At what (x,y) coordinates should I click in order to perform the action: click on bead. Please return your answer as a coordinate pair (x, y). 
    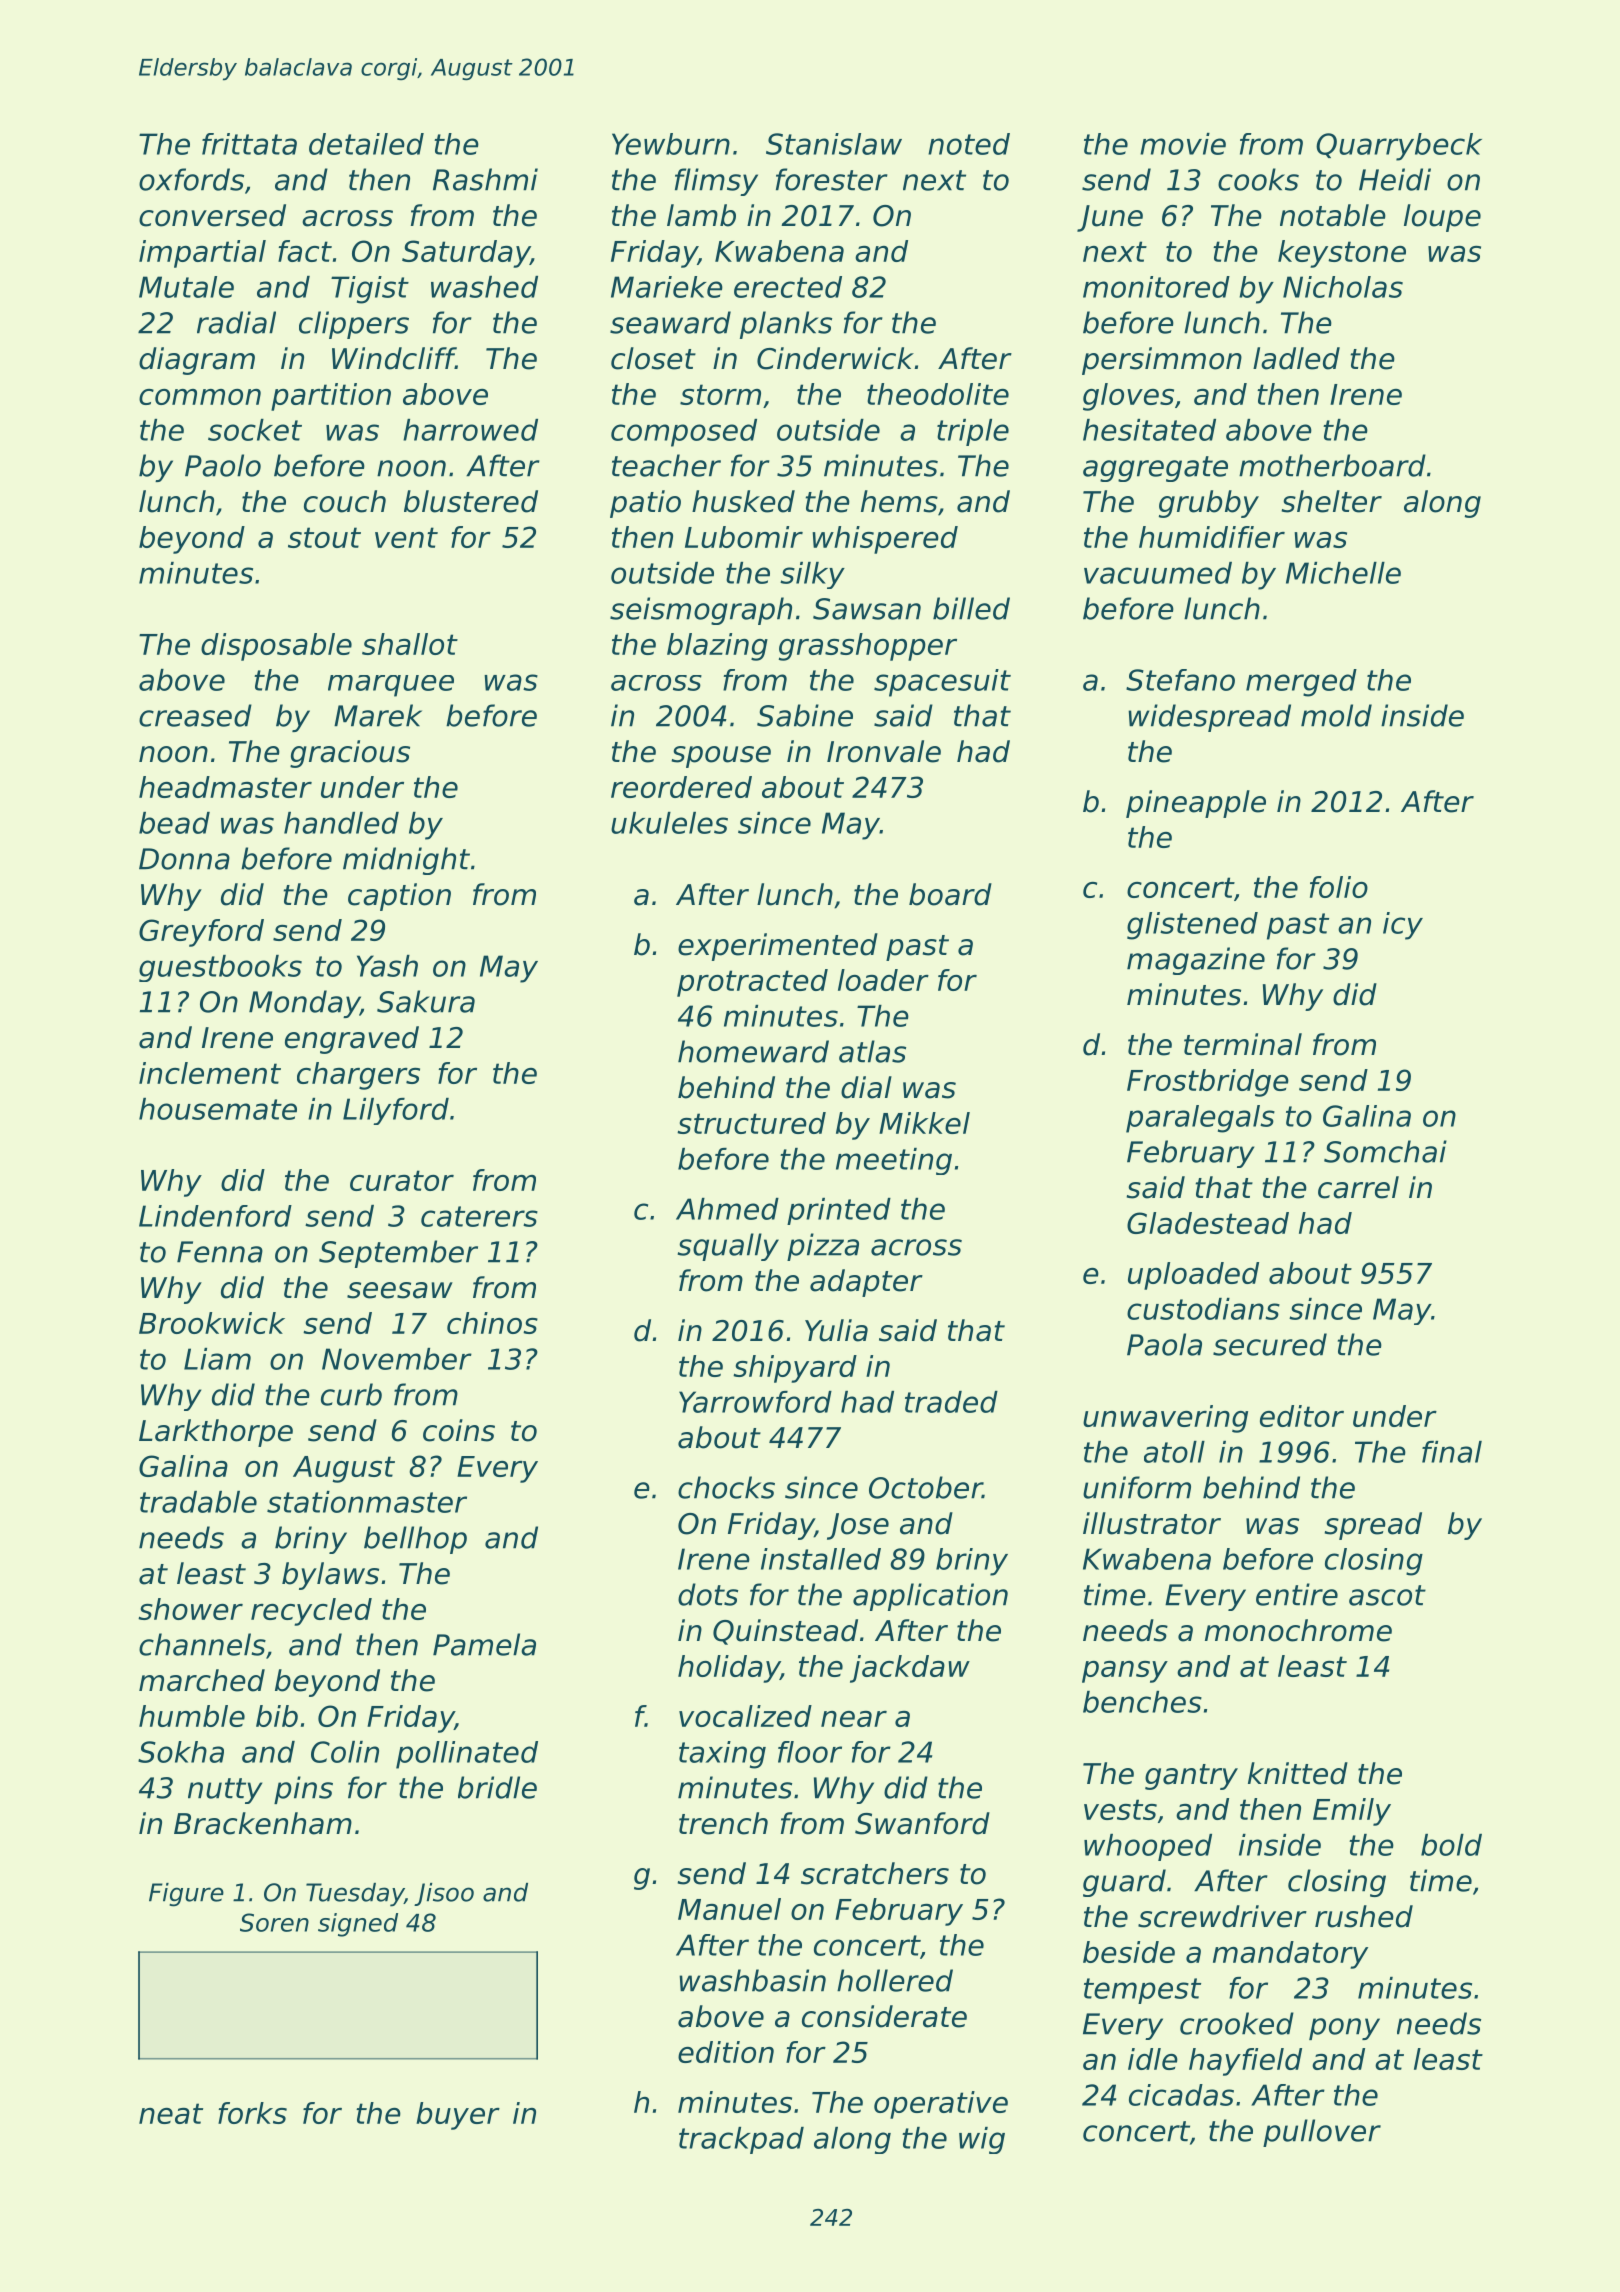
    Looking at the image, I should click on (174, 823).
